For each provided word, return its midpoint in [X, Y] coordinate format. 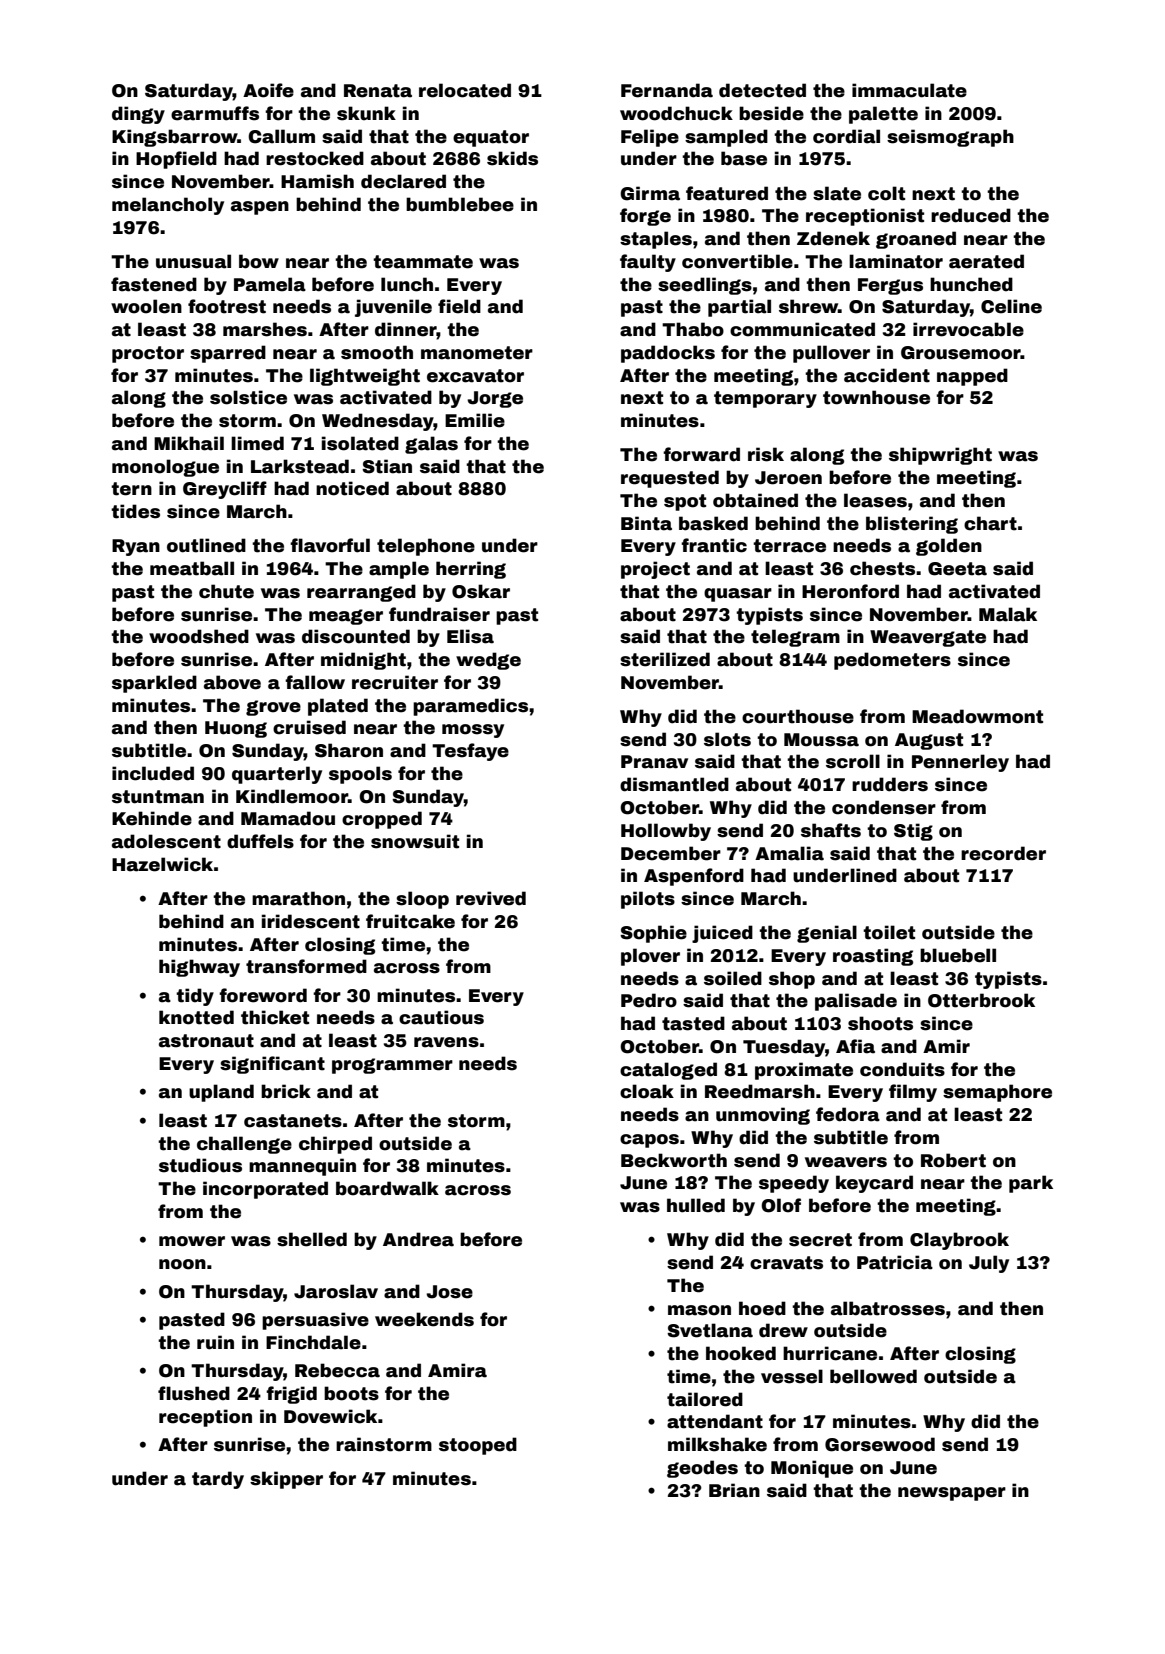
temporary [765, 399]
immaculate [909, 90]
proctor [148, 354]
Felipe [650, 138]
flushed [194, 1393]
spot [685, 502]
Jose [449, 1292]
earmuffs [215, 113]
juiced [722, 934]
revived [491, 898]
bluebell [958, 955]
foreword [263, 995]
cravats [786, 1263]
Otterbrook [981, 1000]
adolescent [166, 841]
